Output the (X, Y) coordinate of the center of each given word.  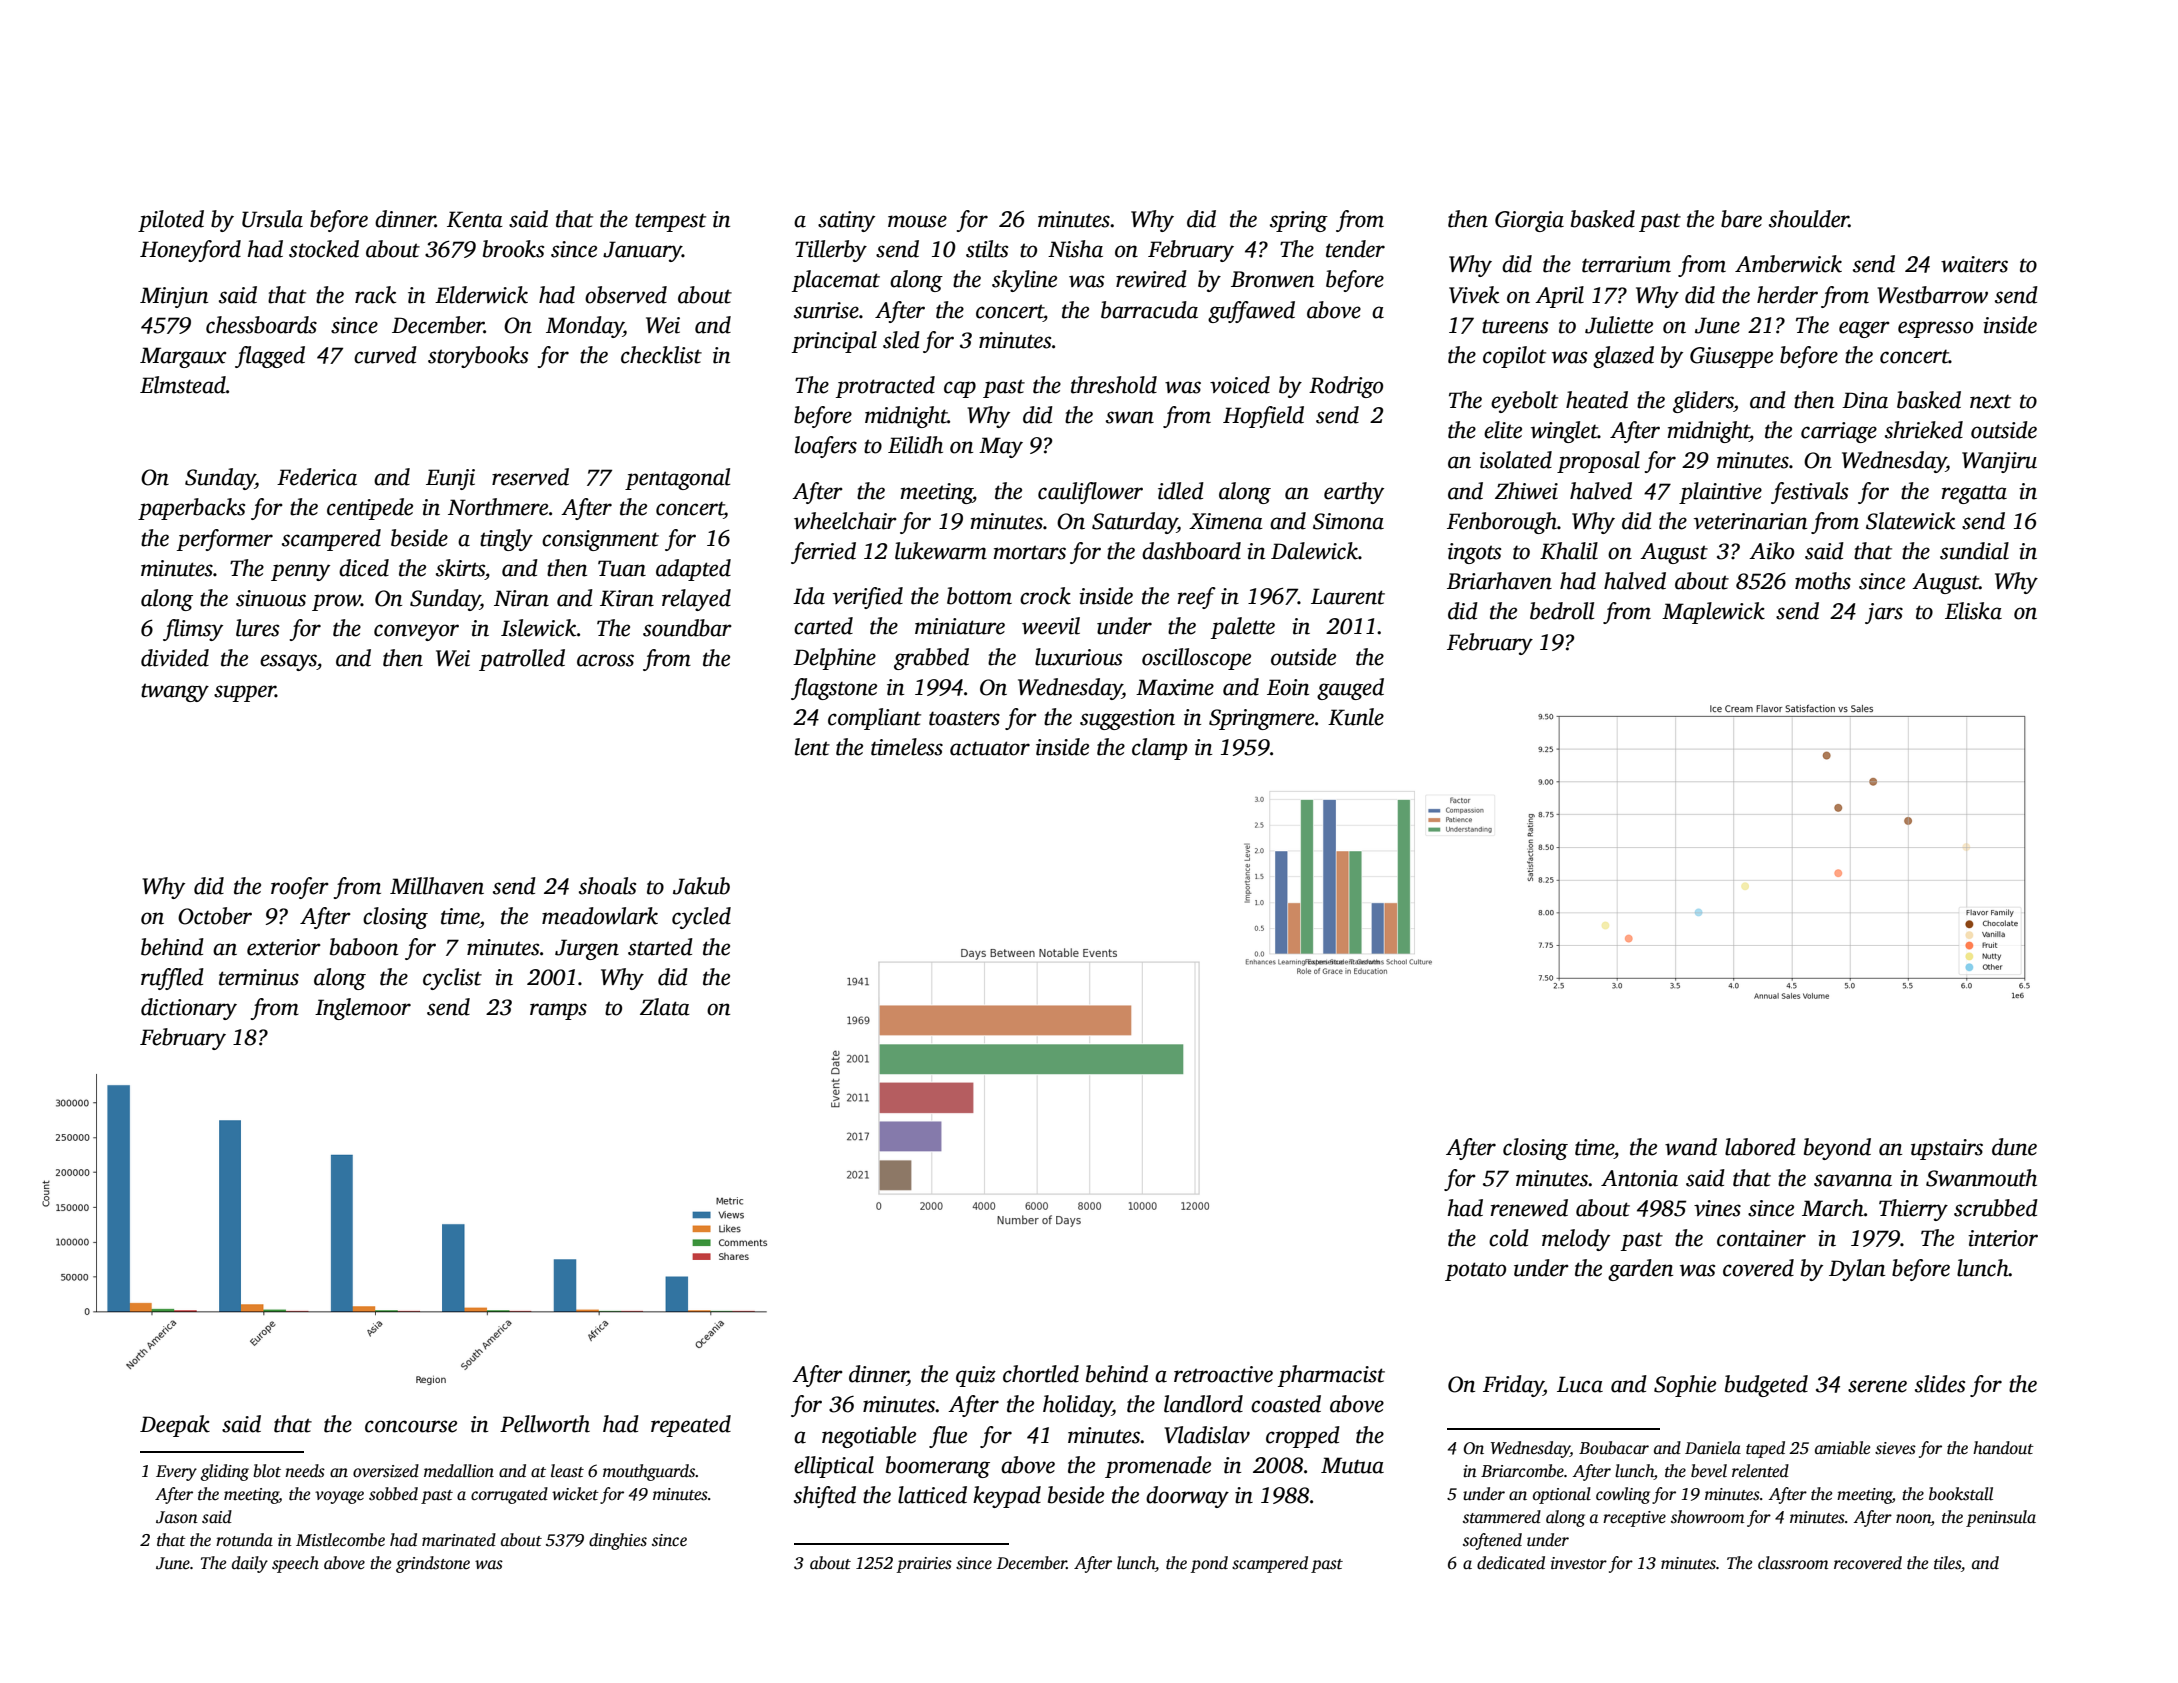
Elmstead (183, 385)
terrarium (1626, 264)
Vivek (1474, 295)
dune (2014, 1147)
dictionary (189, 1009)
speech (295, 1564)
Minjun (174, 297)
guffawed (1251, 312)
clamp (1159, 749)
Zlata (665, 1007)
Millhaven (437, 886)
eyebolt (1524, 402)
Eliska (1973, 611)
